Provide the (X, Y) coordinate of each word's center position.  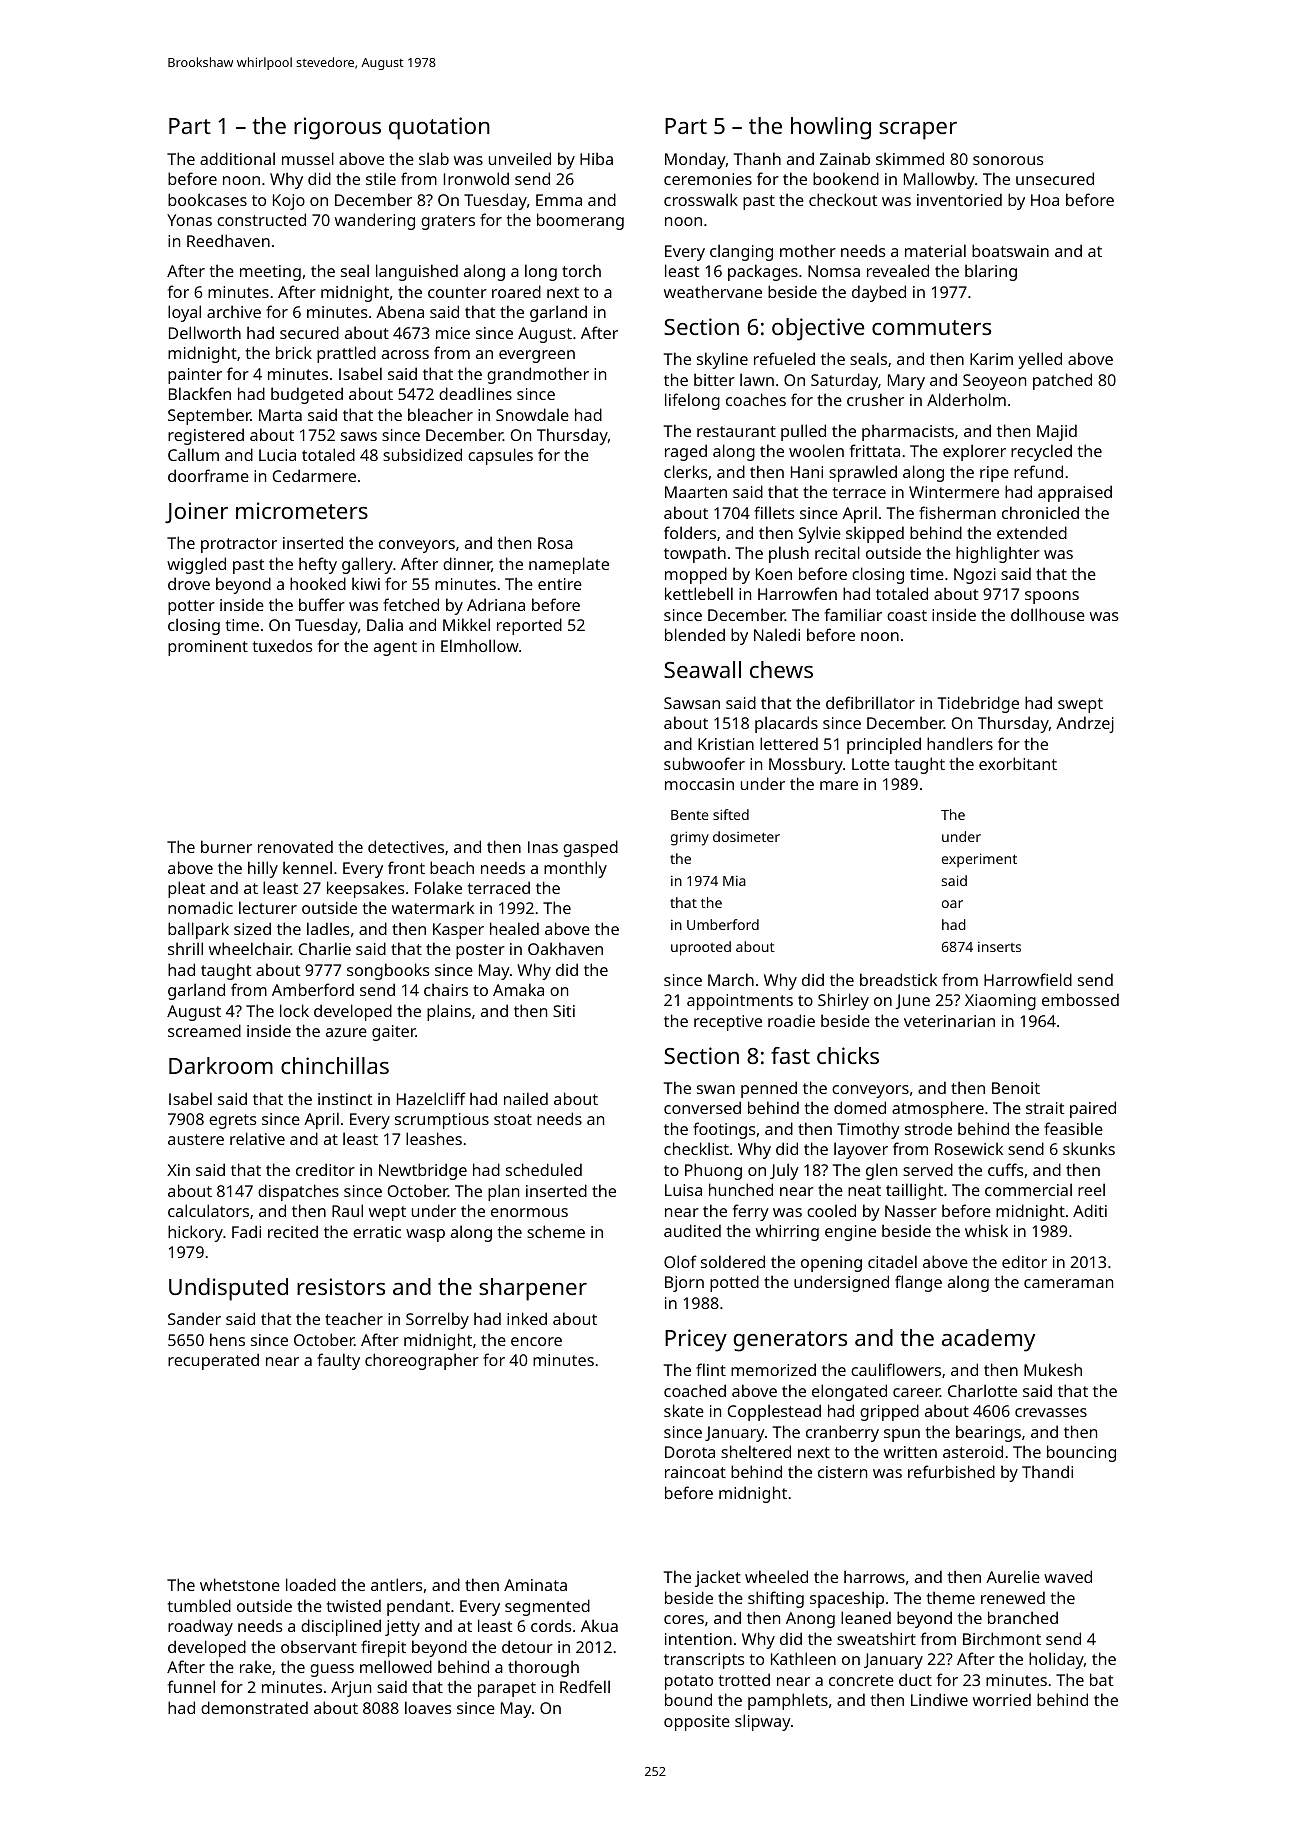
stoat (513, 1119)
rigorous (337, 128)
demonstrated (254, 1707)
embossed (1080, 999)
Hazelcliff (431, 1098)
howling (831, 128)
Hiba (596, 158)
